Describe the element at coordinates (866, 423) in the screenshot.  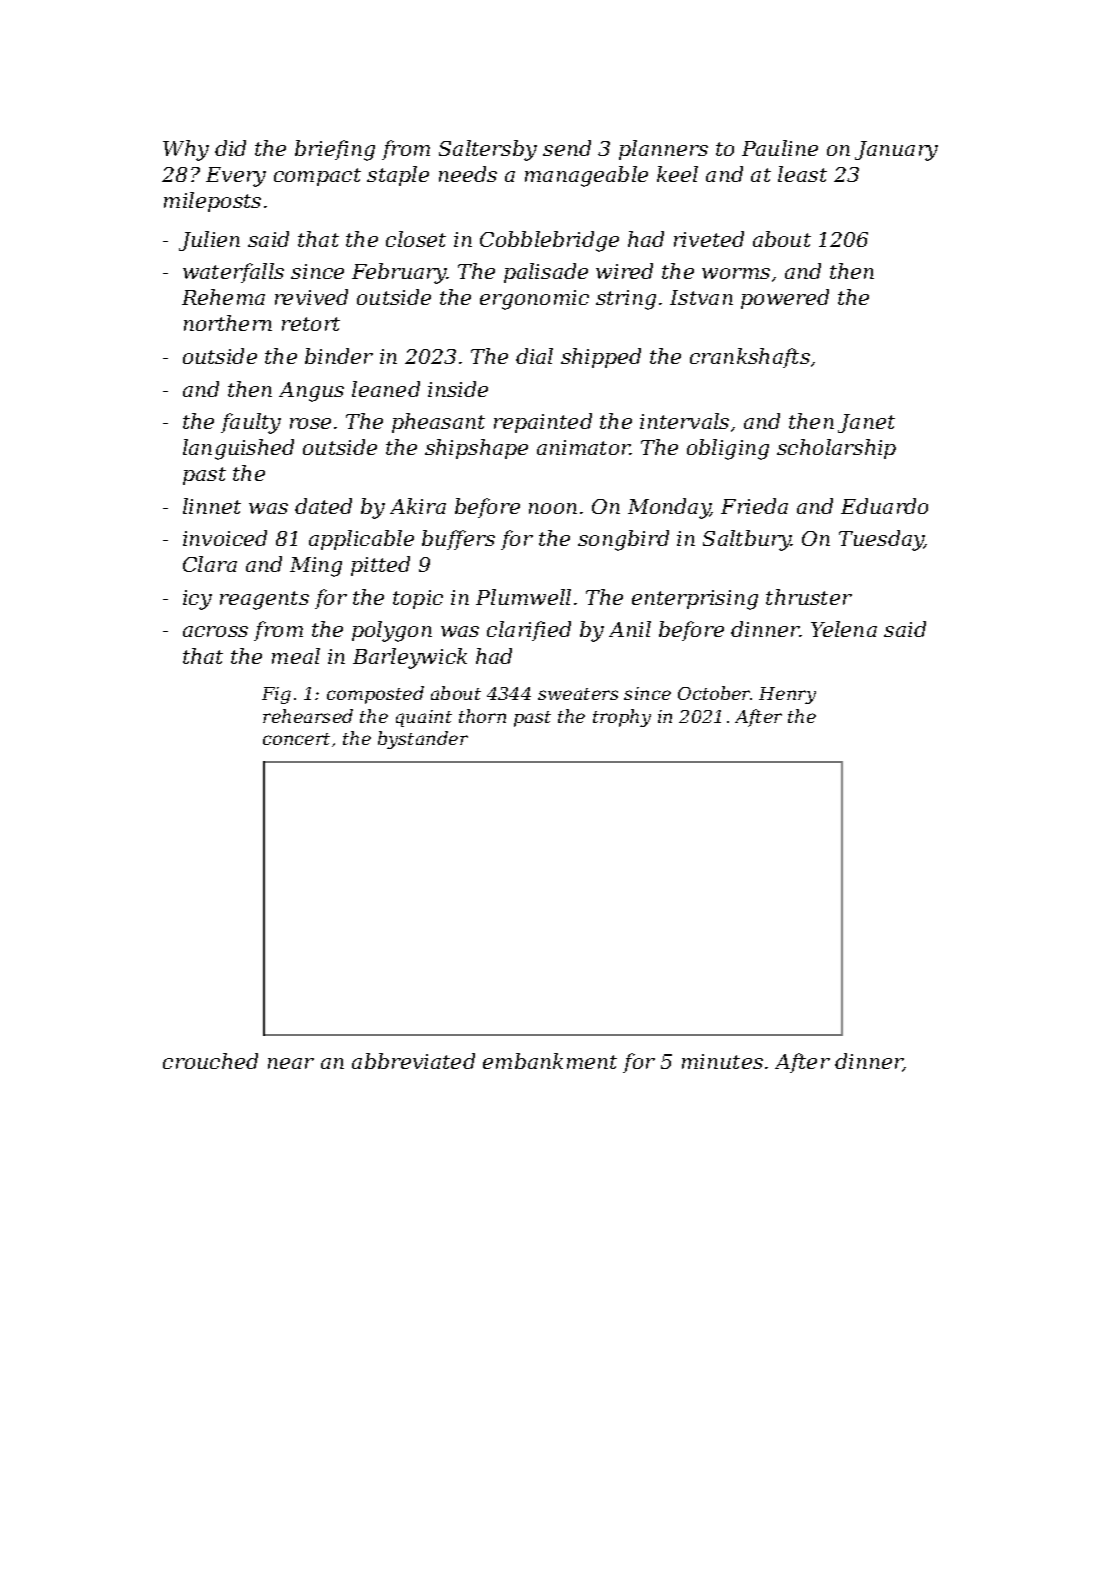
I see `Janet` at that location.
